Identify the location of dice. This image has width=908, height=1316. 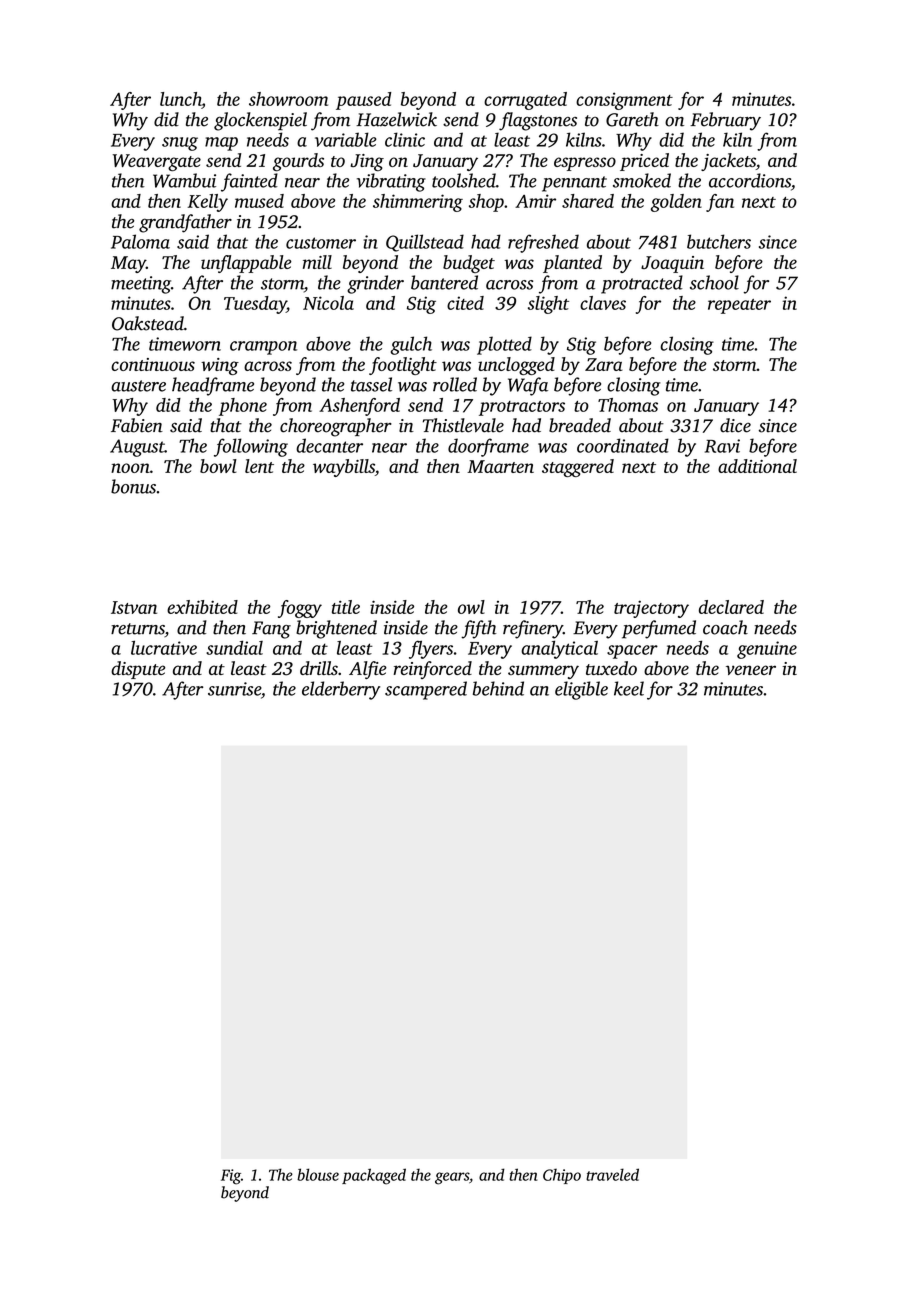
(735, 425).
